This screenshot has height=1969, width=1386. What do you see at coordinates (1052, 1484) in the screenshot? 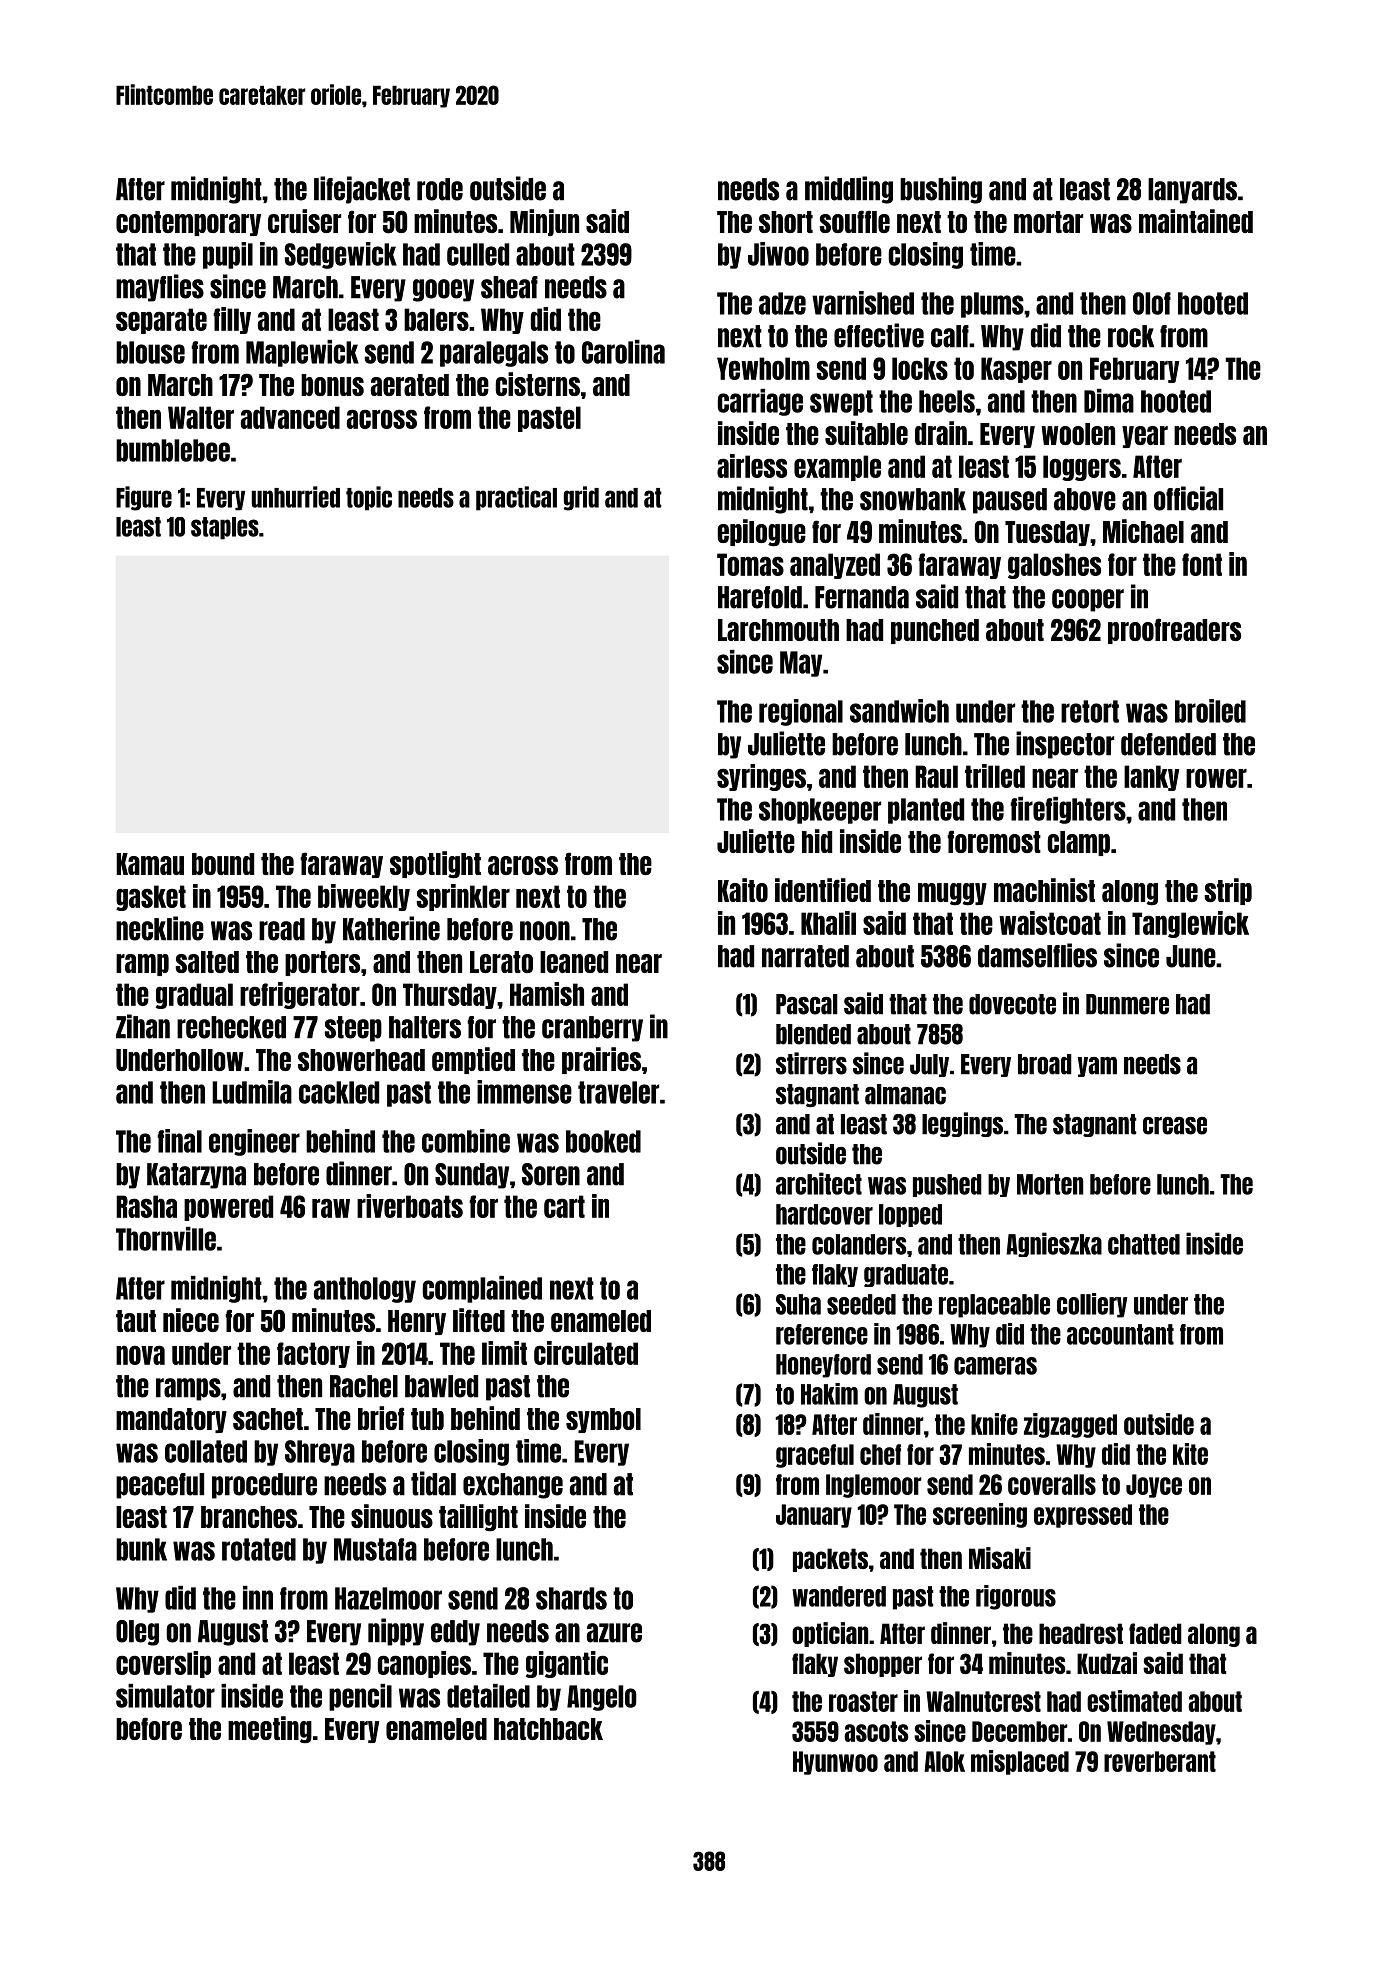
I see `coveralls` at bounding box center [1052, 1484].
